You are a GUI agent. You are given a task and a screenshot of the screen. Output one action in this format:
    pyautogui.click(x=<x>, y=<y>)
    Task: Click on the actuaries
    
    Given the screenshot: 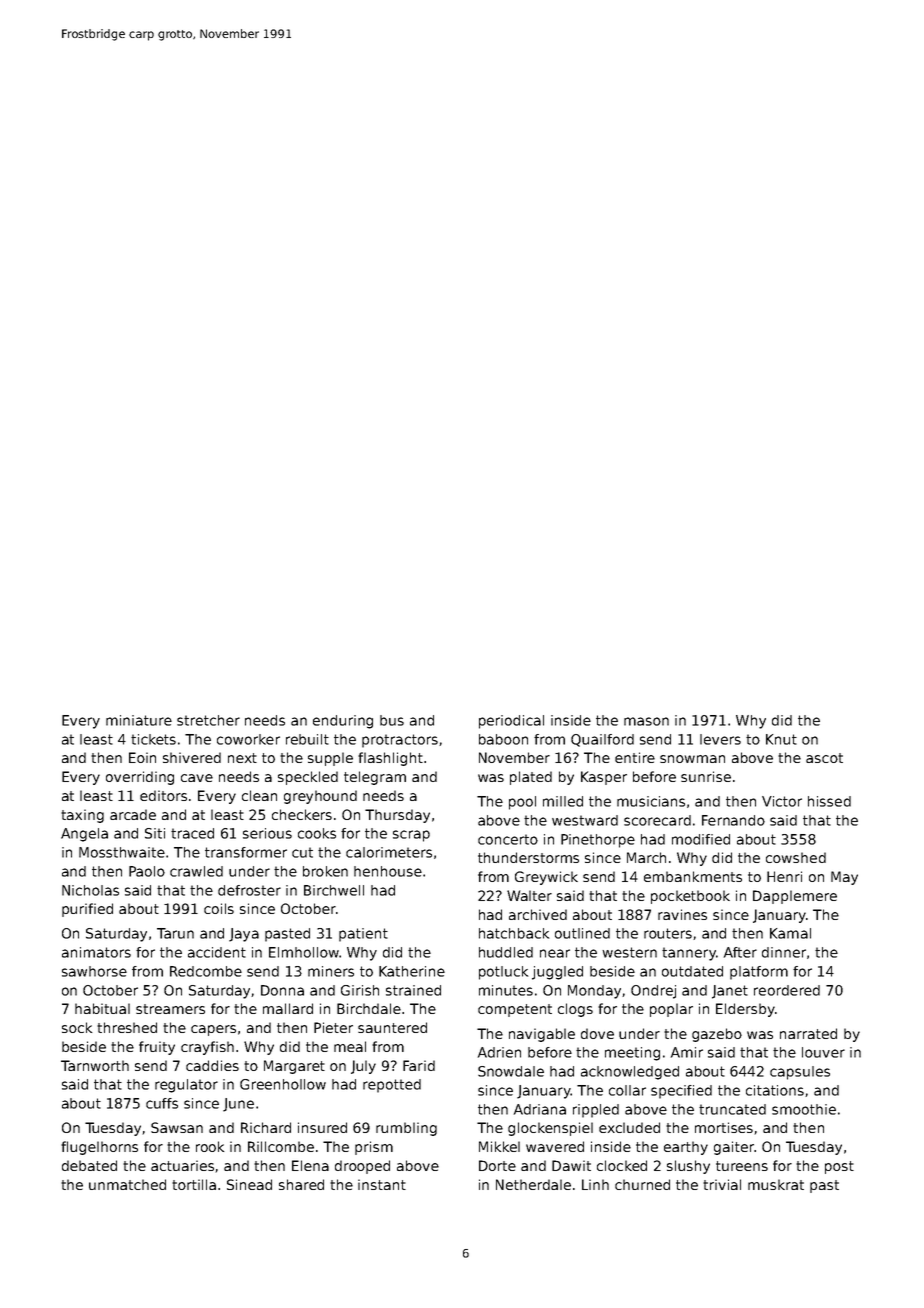 What is the action you would take?
    pyautogui.click(x=182, y=1165)
